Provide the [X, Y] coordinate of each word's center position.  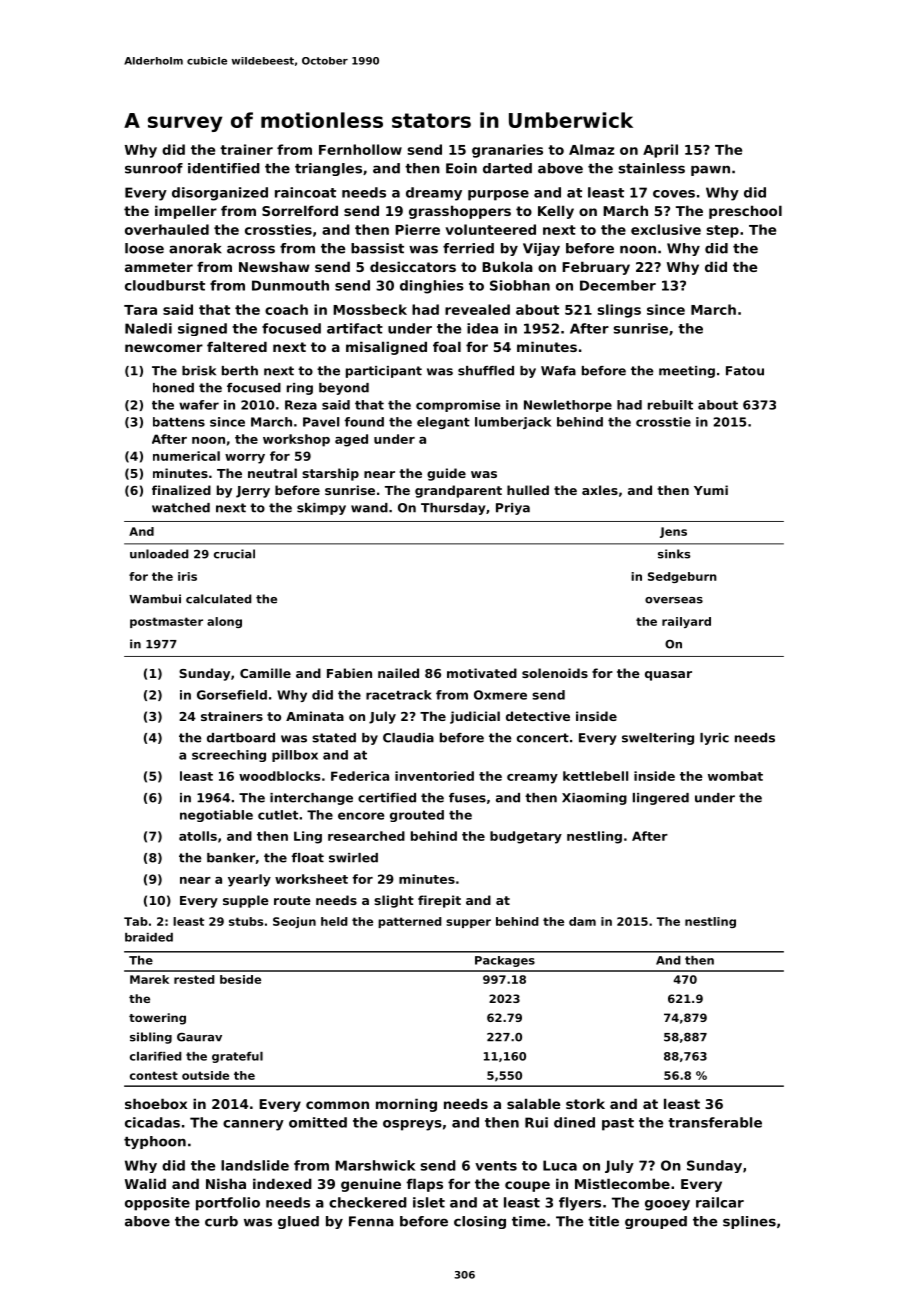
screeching [229, 756]
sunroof [154, 168]
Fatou [745, 371]
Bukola [507, 266]
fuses [467, 798]
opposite [157, 1204]
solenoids [555, 673]
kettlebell [595, 776]
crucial [234, 554]
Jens [673, 532]
